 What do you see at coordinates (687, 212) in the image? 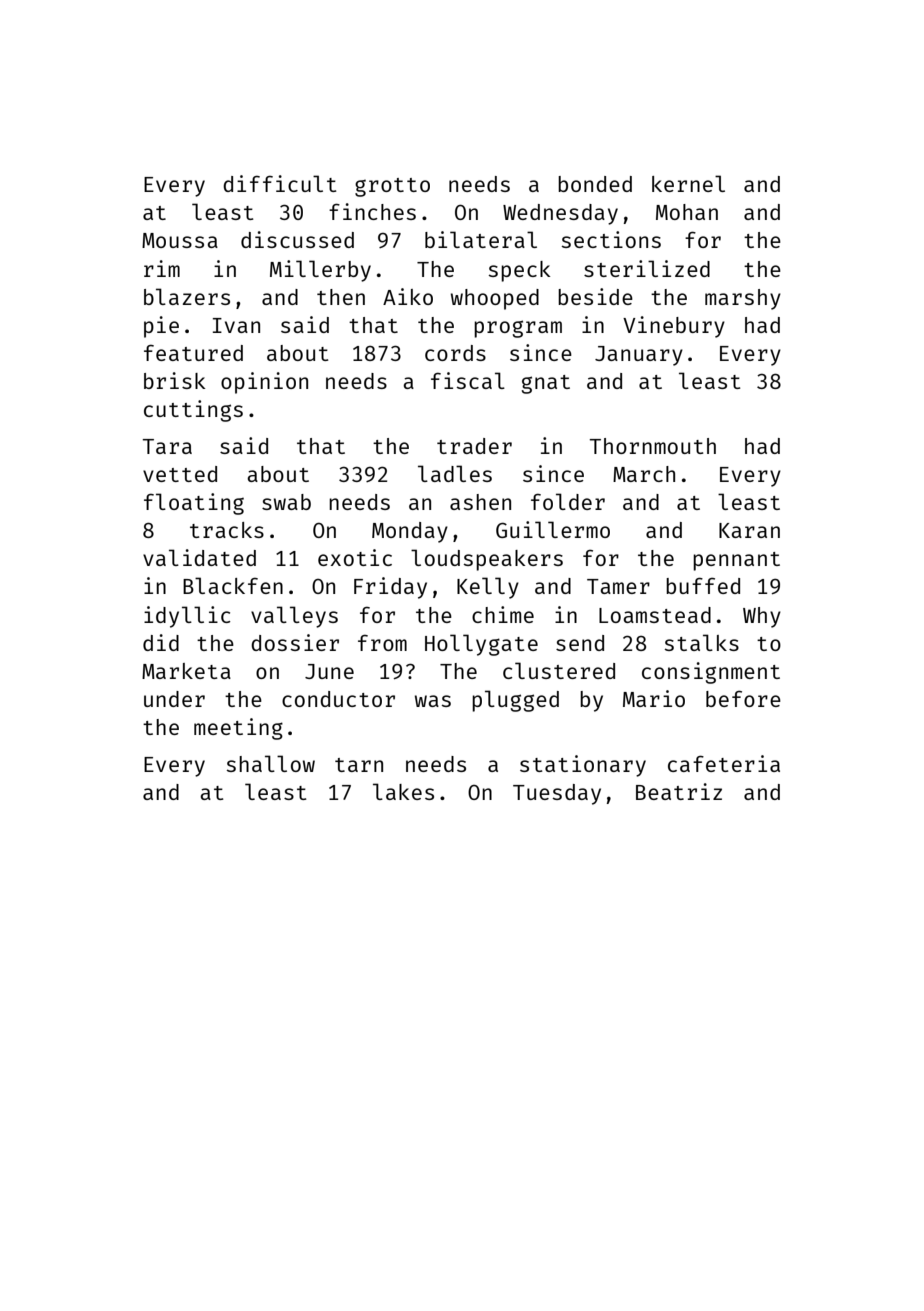
I see `Mohan` at bounding box center [687, 212].
